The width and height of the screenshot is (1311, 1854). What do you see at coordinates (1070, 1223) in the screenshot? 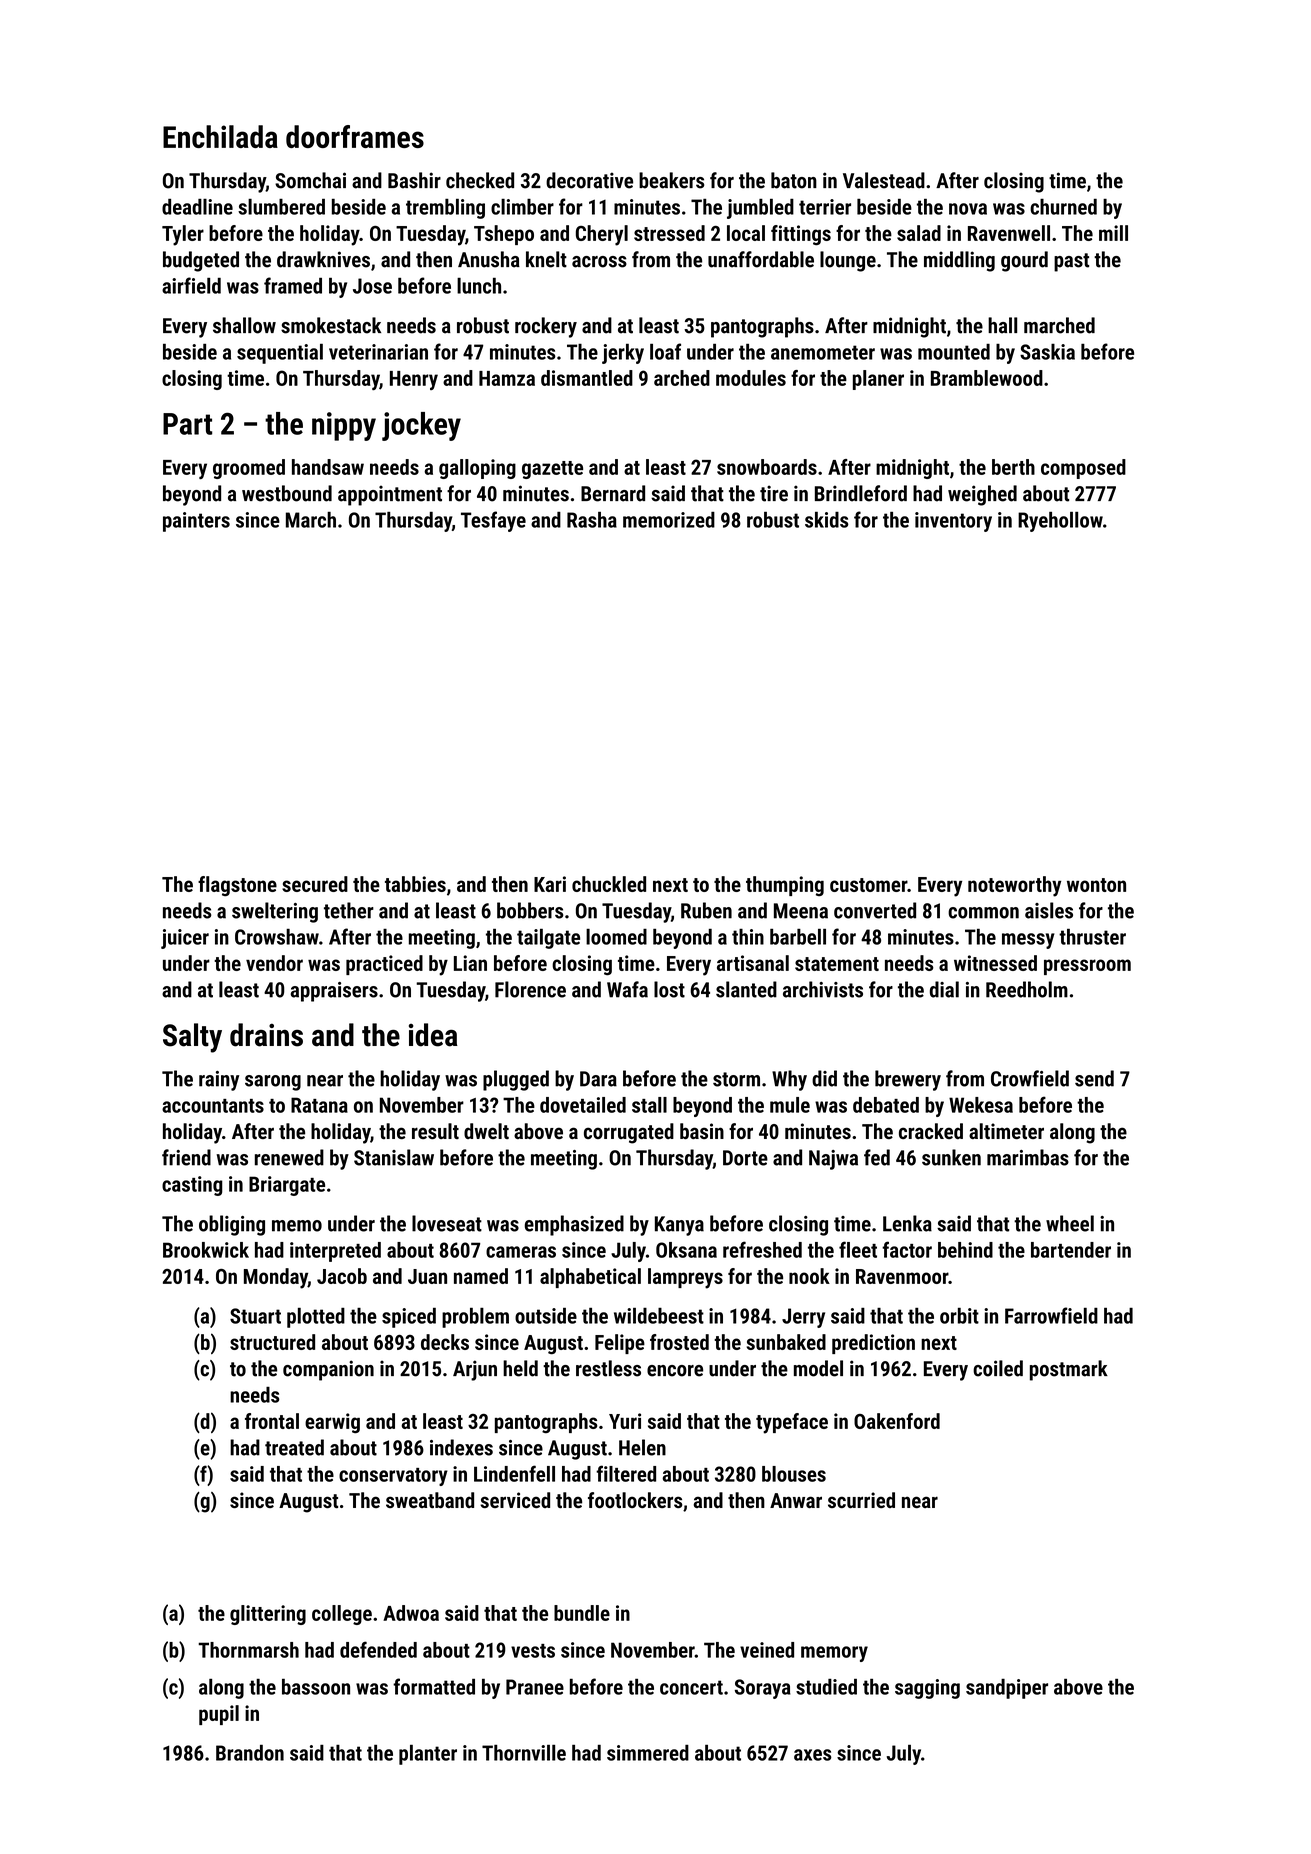
I see `wheel` at bounding box center [1070, 1223].
